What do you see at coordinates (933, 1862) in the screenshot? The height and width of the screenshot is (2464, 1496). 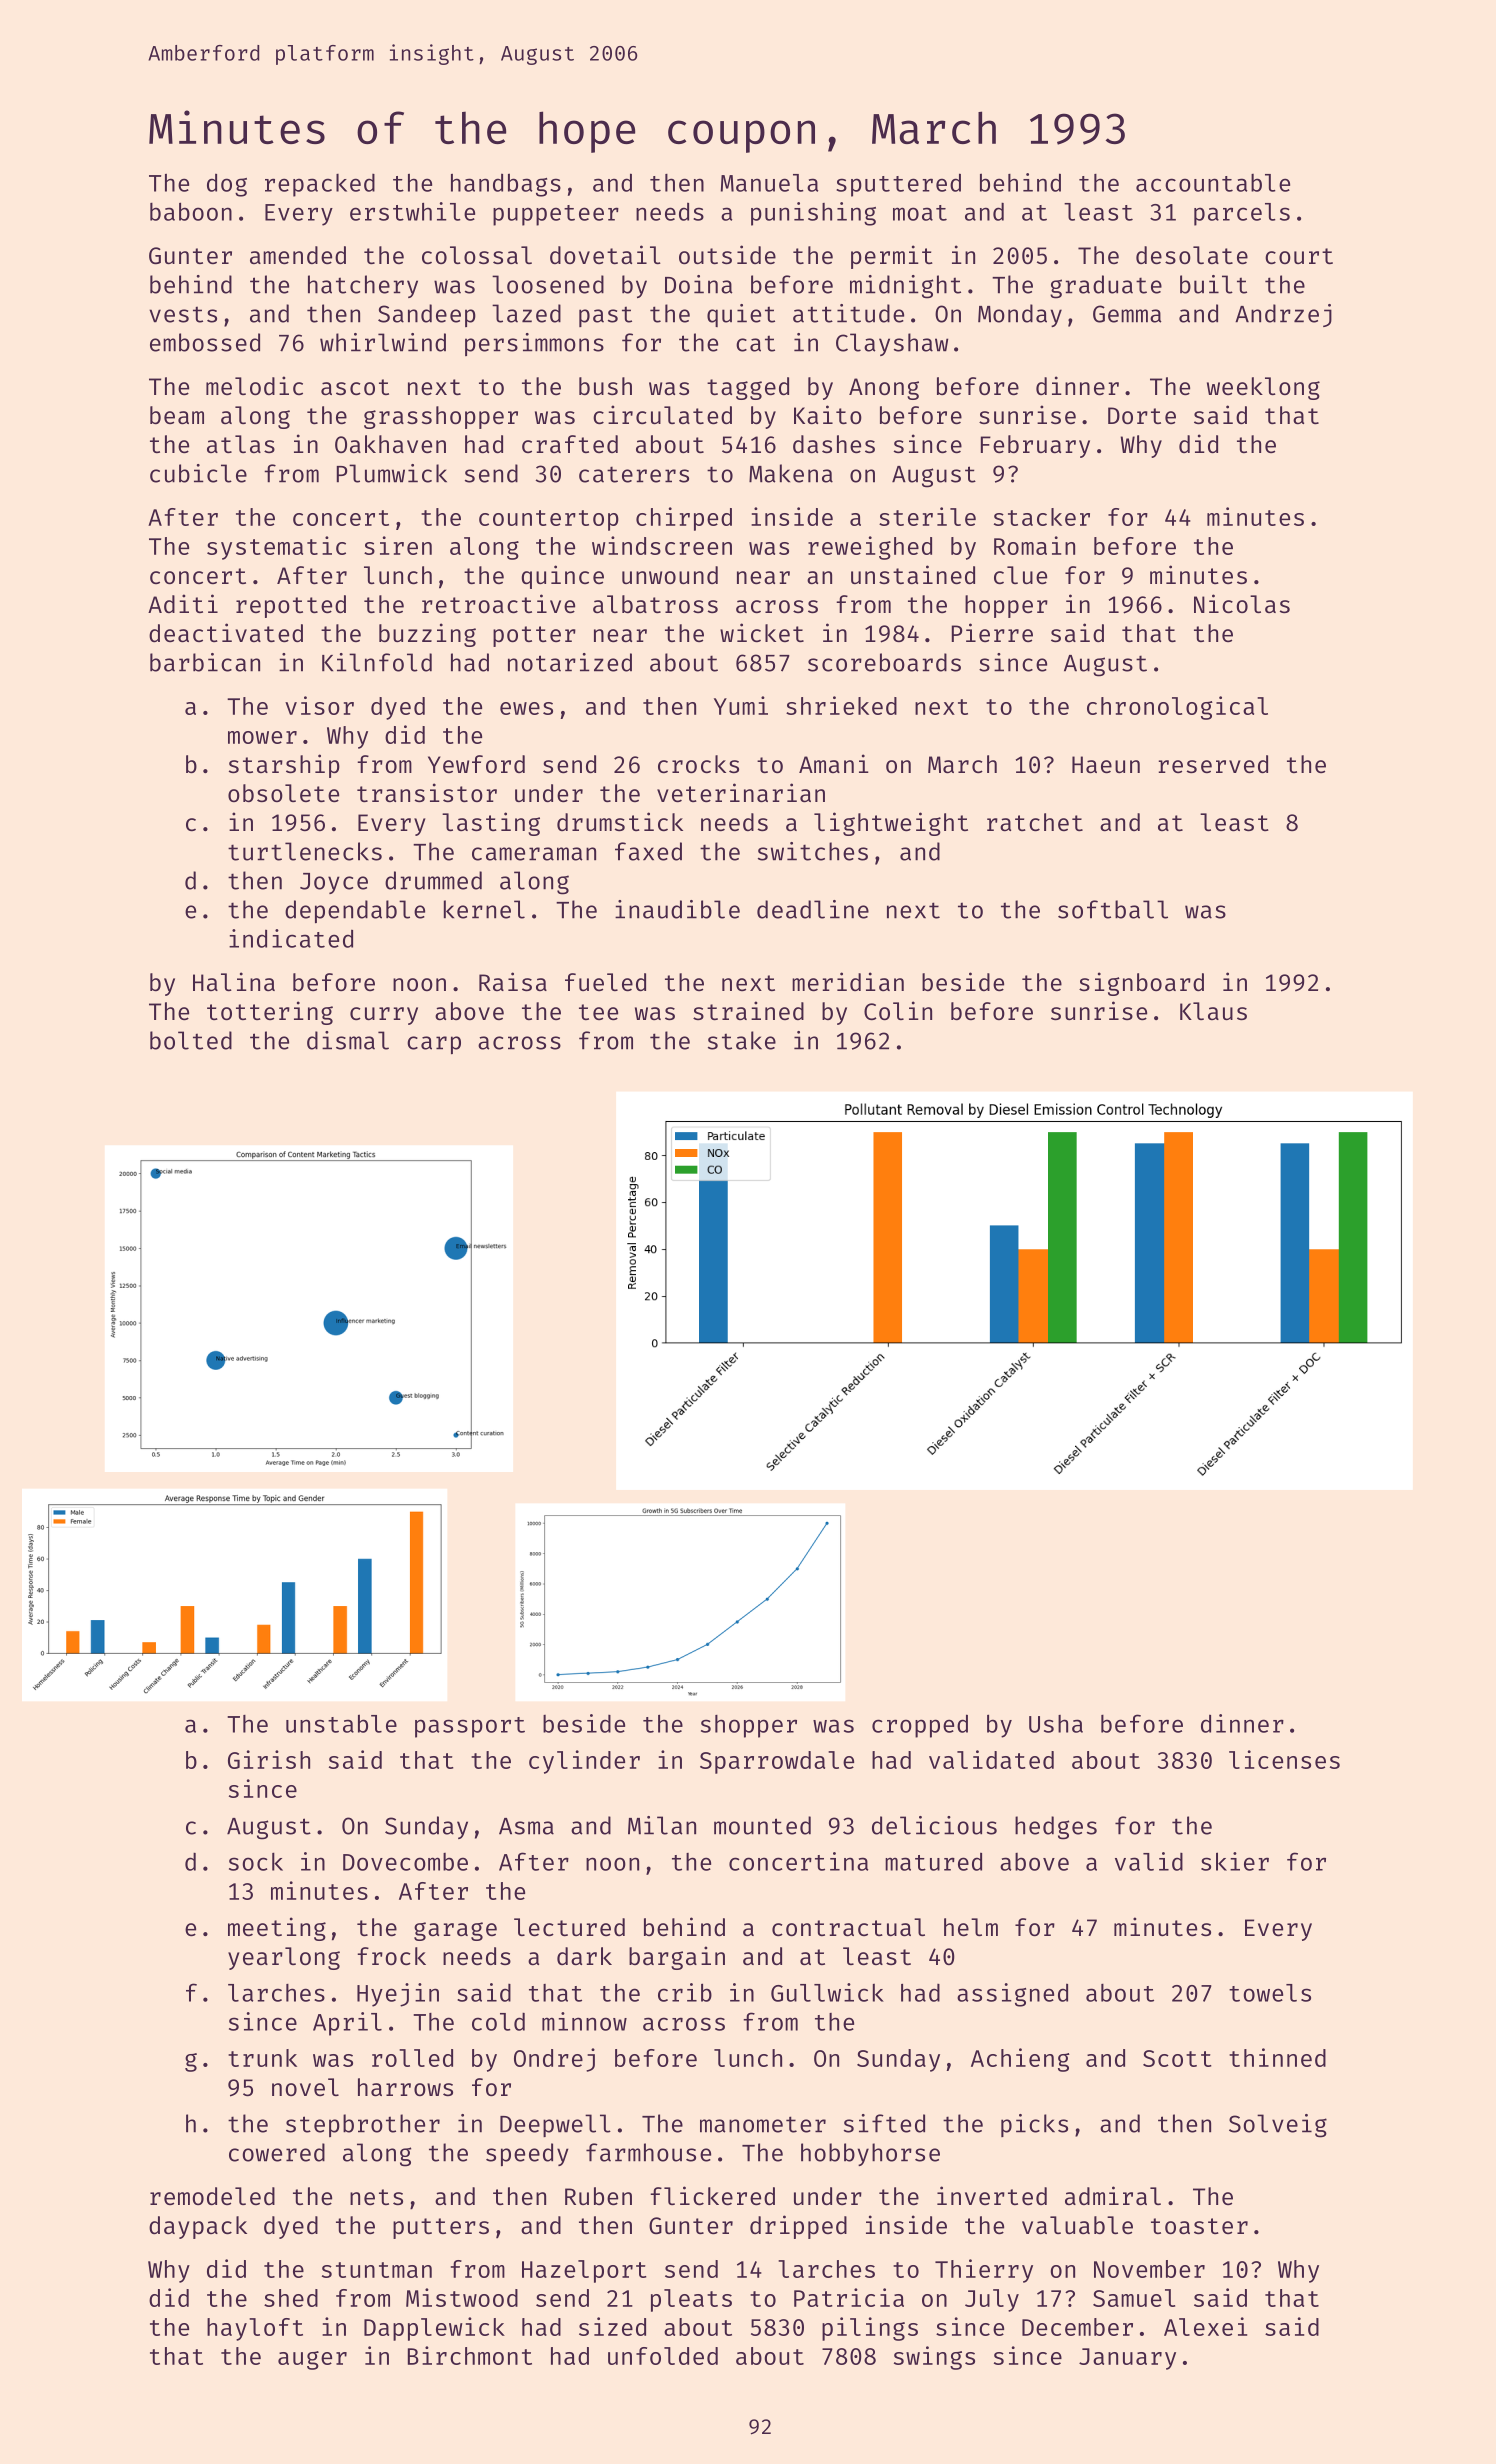 I see `matured` at bounding box center [933, 1862].
